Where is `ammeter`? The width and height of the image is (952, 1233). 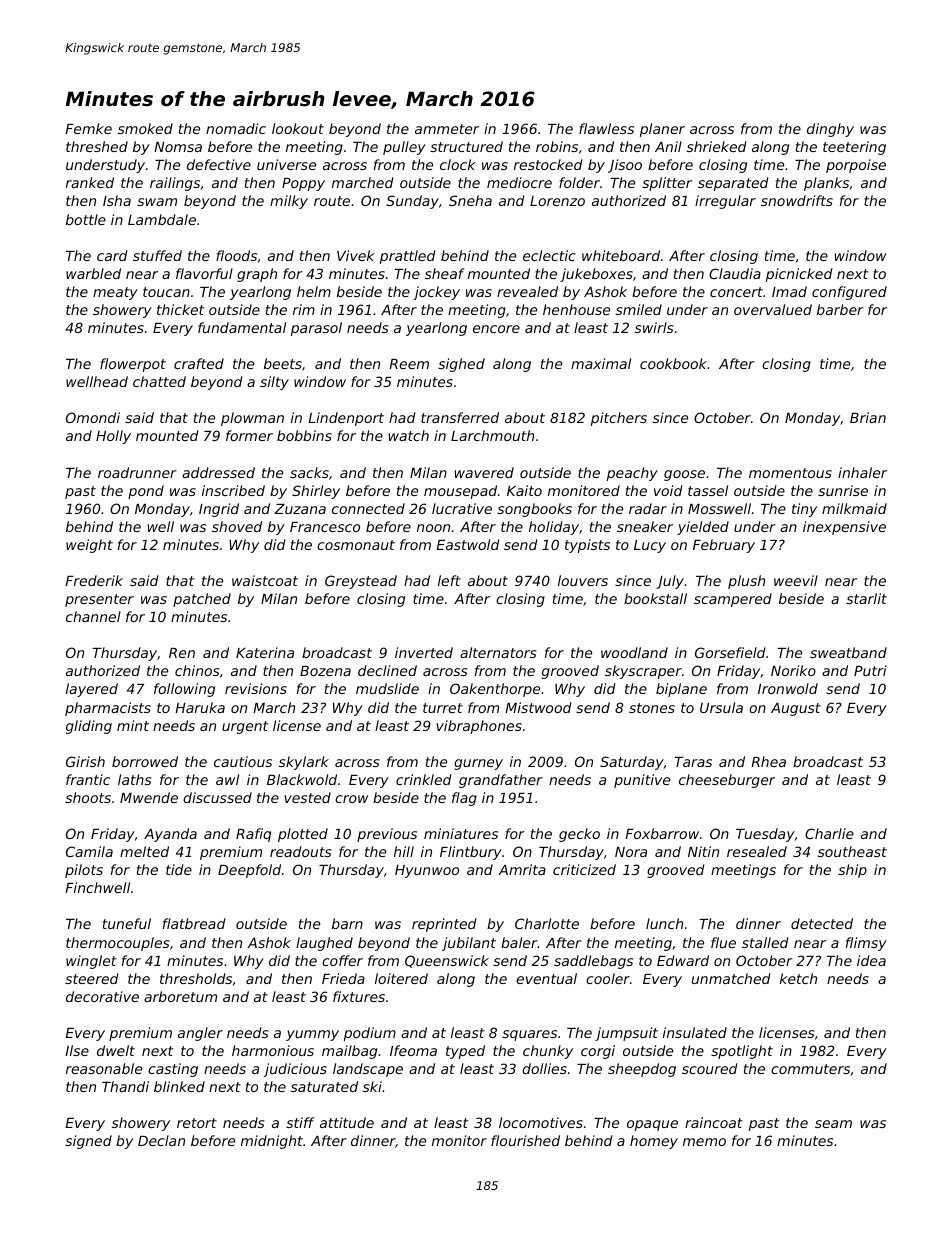 ammeter is located at coordinates (447, 129).
